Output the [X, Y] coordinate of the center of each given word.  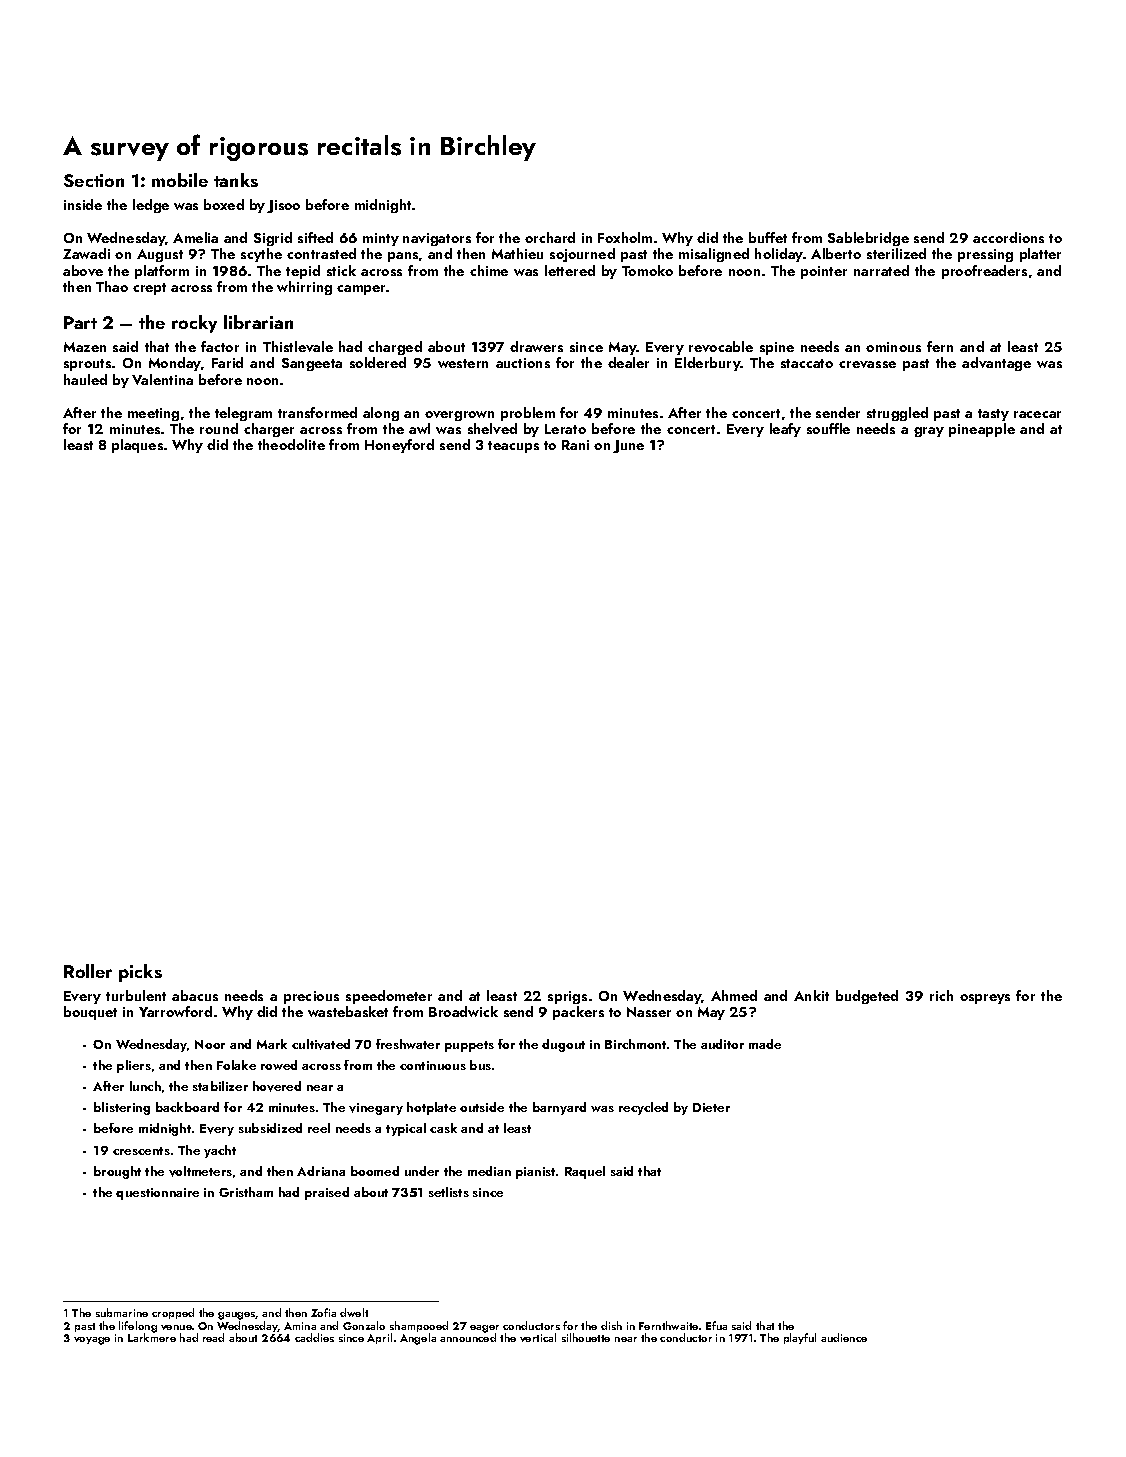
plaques [137, 446]
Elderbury [708, 364]
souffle [828, 428]
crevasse [867, 364]
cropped [173, 1313]
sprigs [567, 997]
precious [311, 997]
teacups [513, 447]
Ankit [811, 995]
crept [149, 289]
